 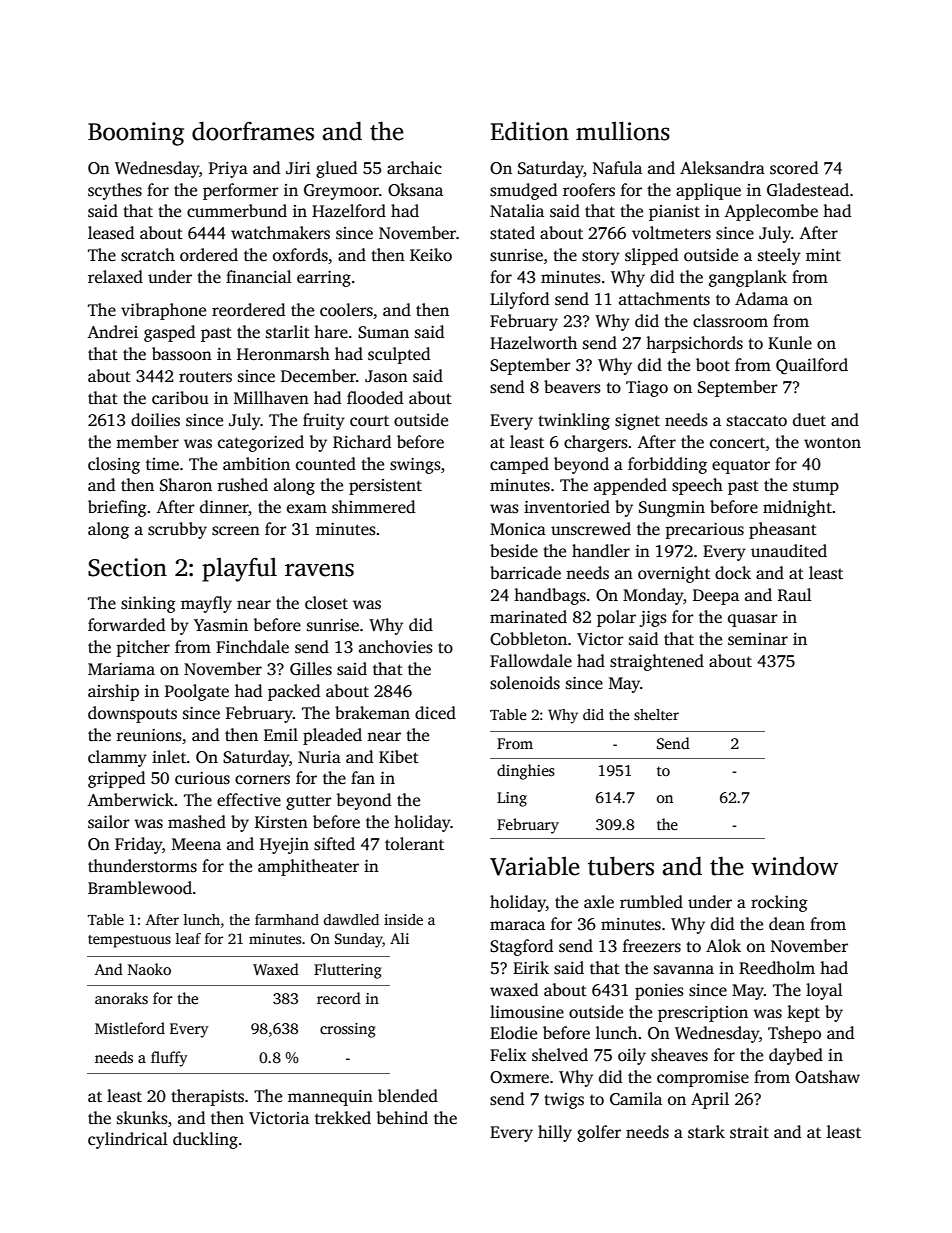 I want to click on Tiago, so click(x=647, y=389).
